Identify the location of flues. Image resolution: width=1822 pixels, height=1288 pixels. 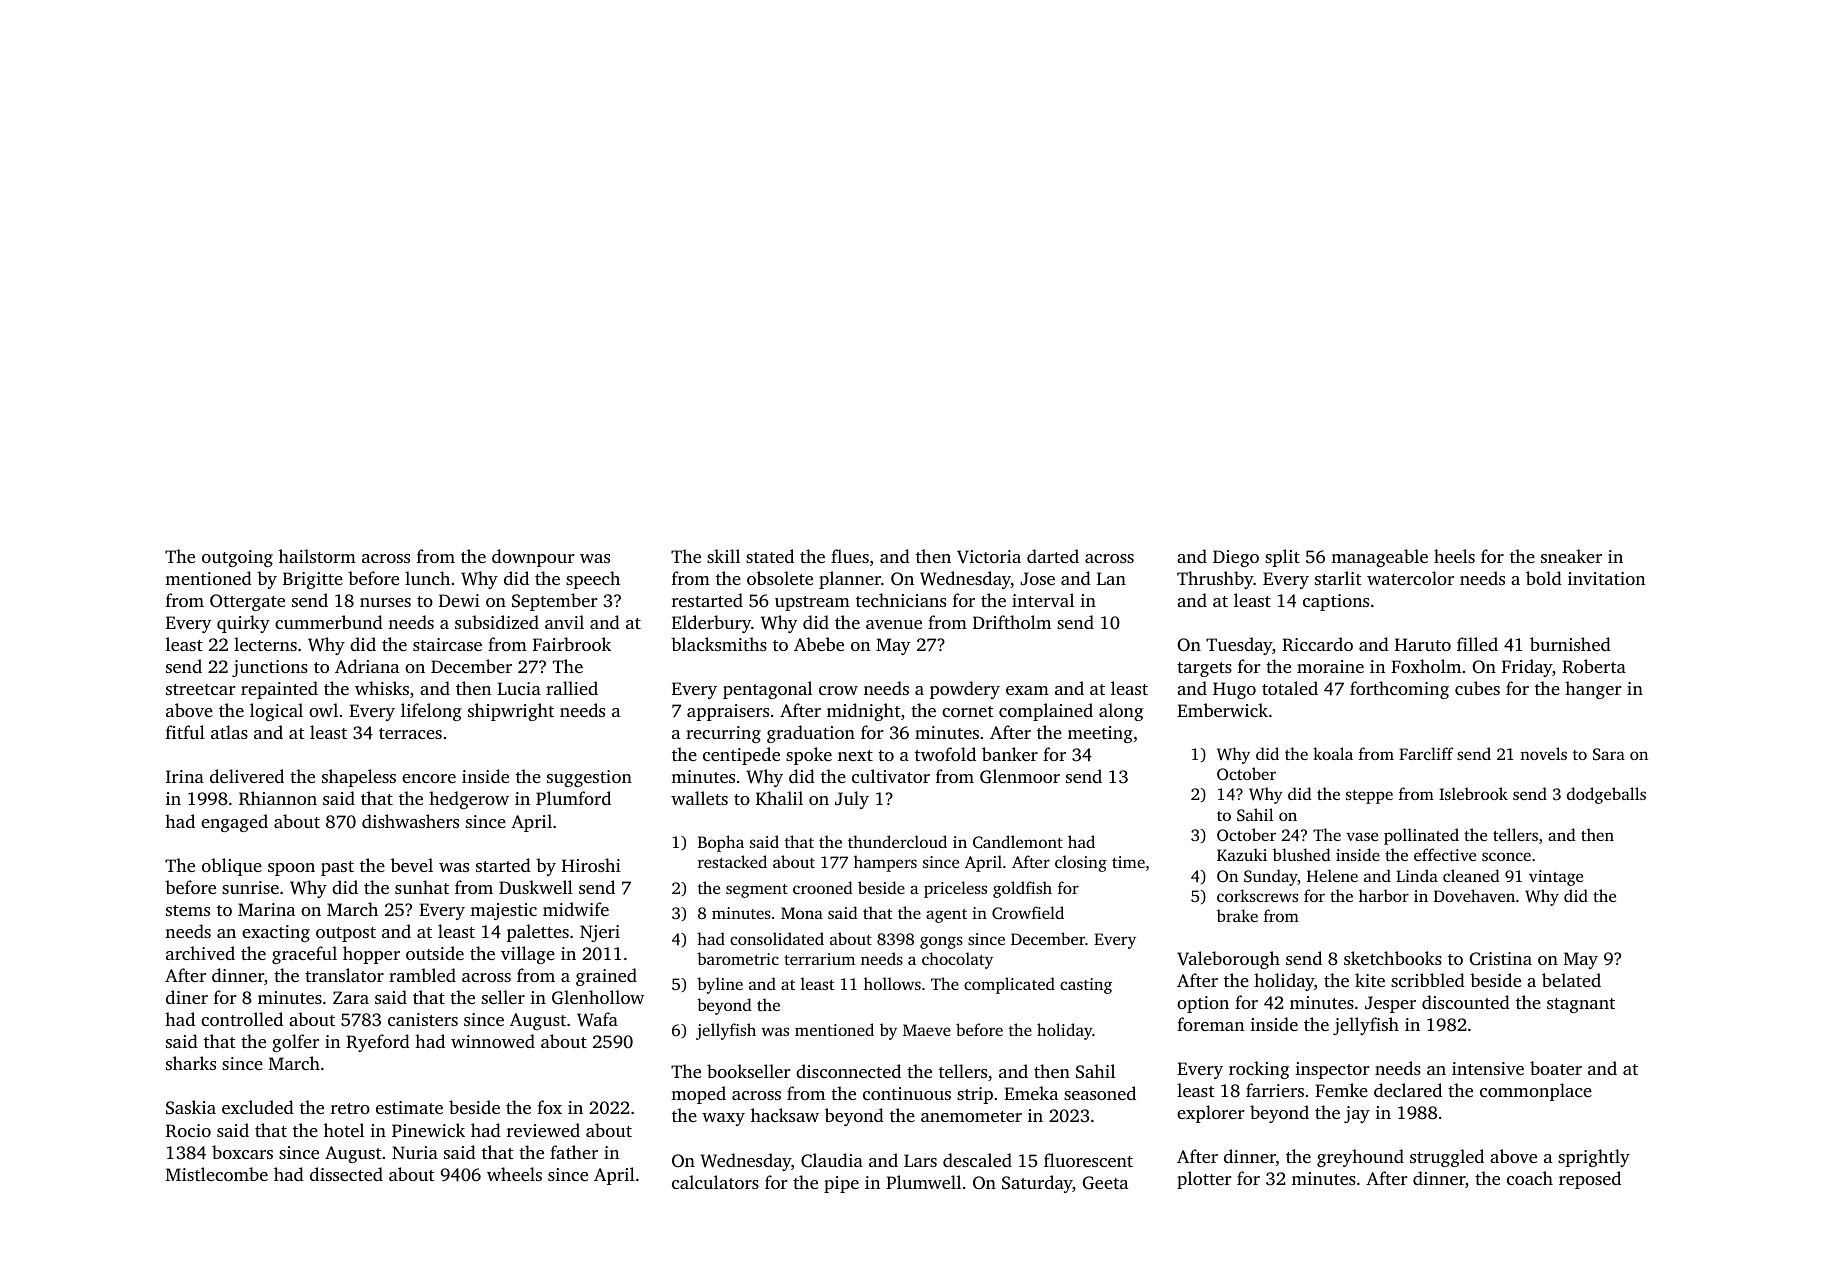
(850, 556).
